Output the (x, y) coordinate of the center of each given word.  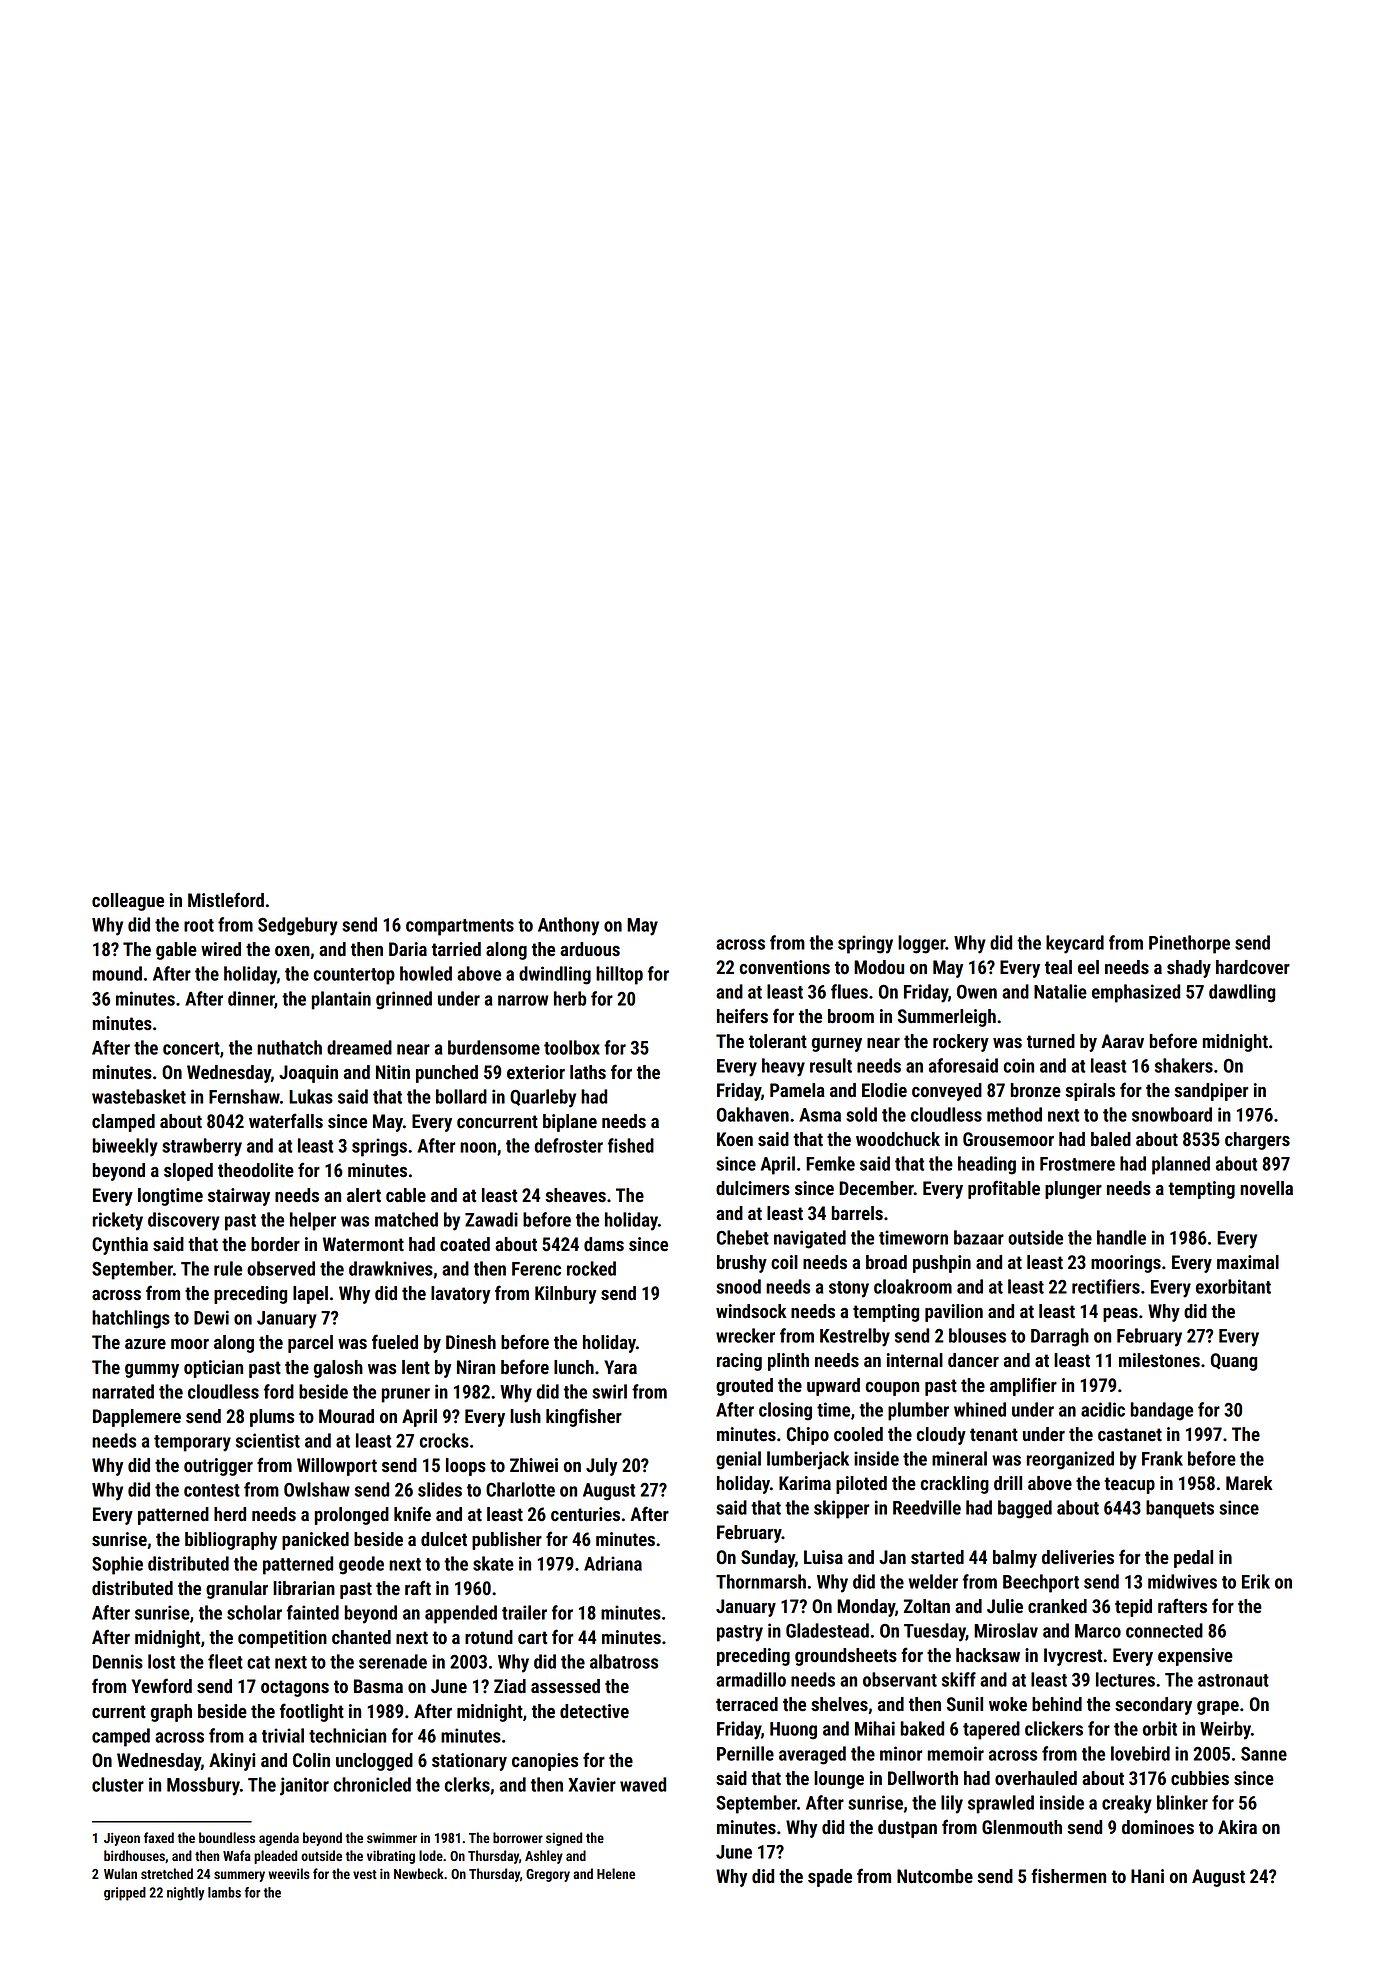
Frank (1162, 1458)
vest (365, 1874)
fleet (225, 1661)
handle (1121, 1237)
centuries (585, 1514)
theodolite (256, 1170)
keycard (1075, 944)
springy (865, 944)
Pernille (745, 1753)
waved (643, 1784)
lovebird (1140, 1753)
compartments (460, 927)
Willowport (337, 1467)
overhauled (1036, 1778)
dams (604, 1244)
